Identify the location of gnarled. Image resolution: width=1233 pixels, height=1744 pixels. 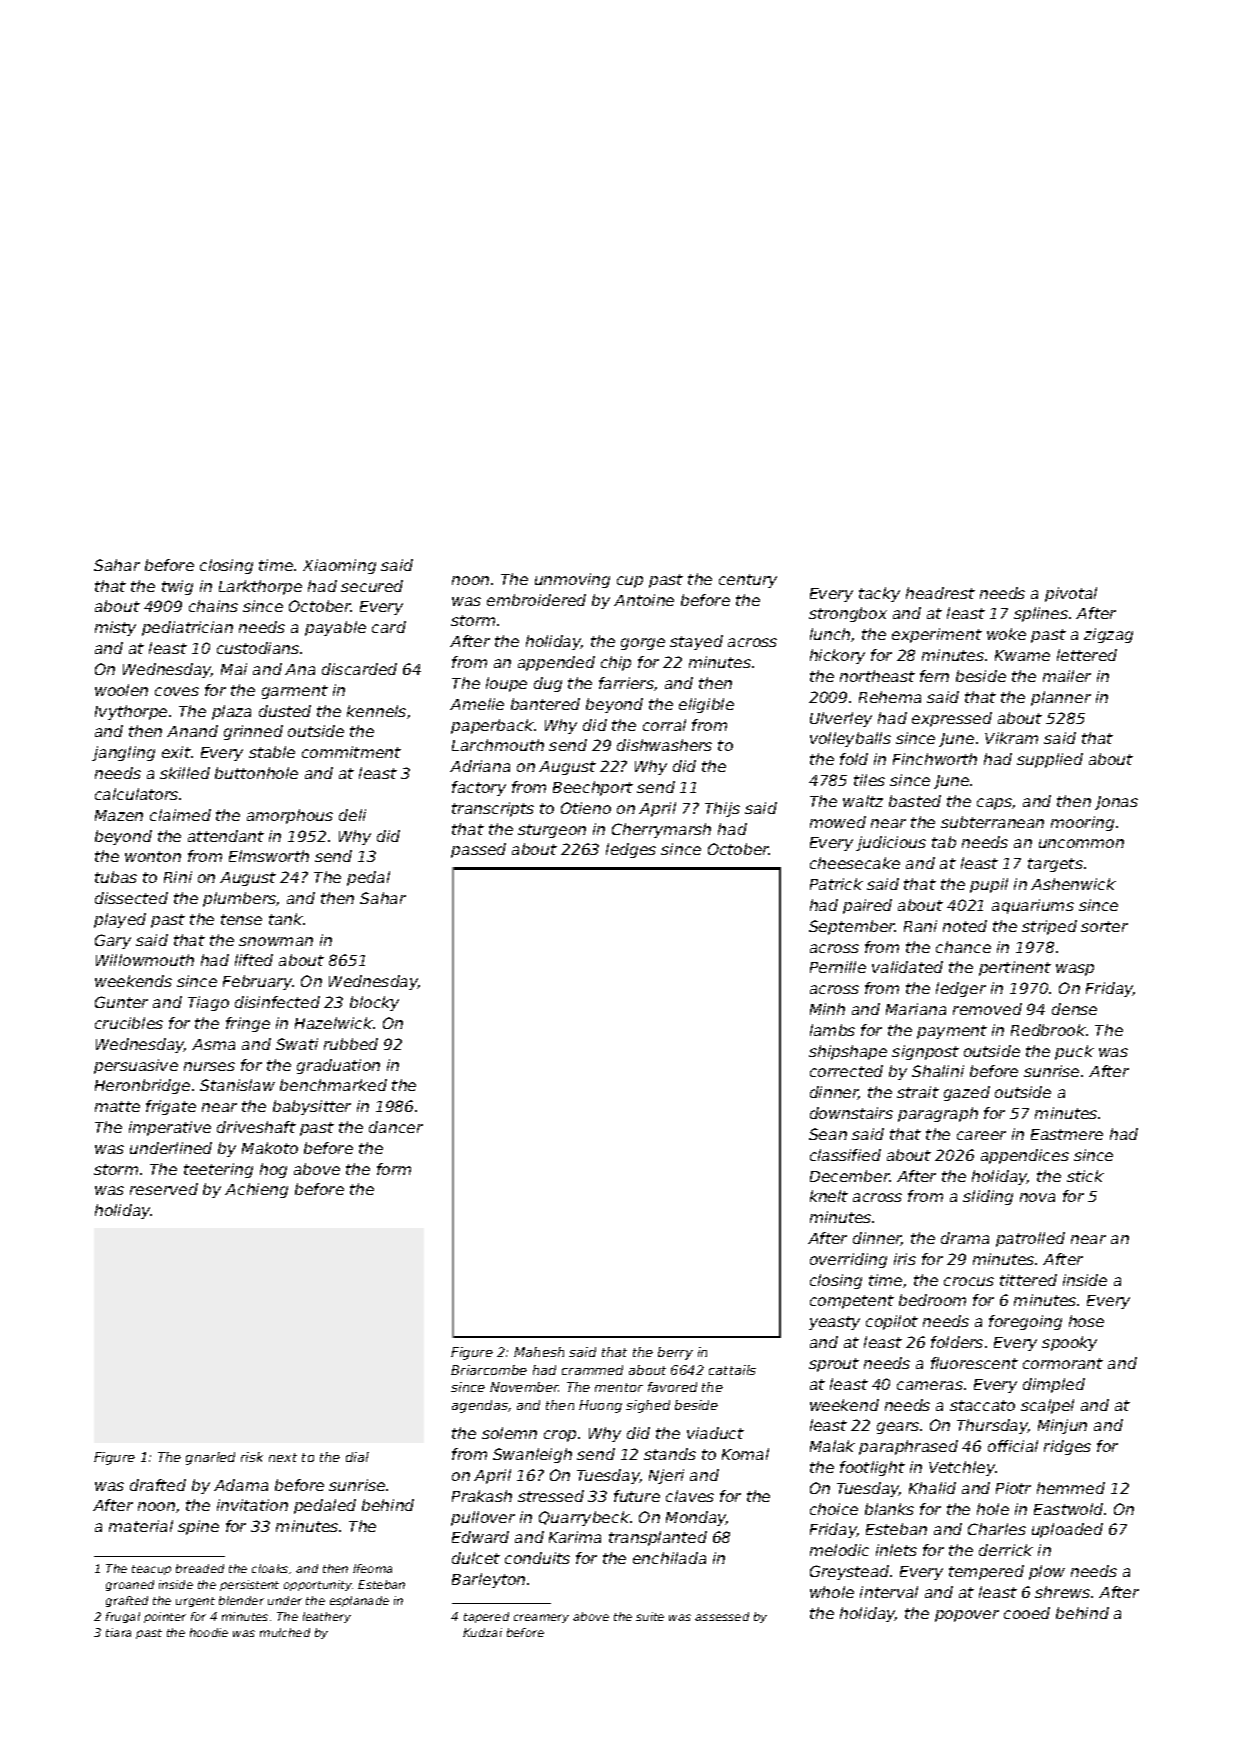
(210, 1458).
